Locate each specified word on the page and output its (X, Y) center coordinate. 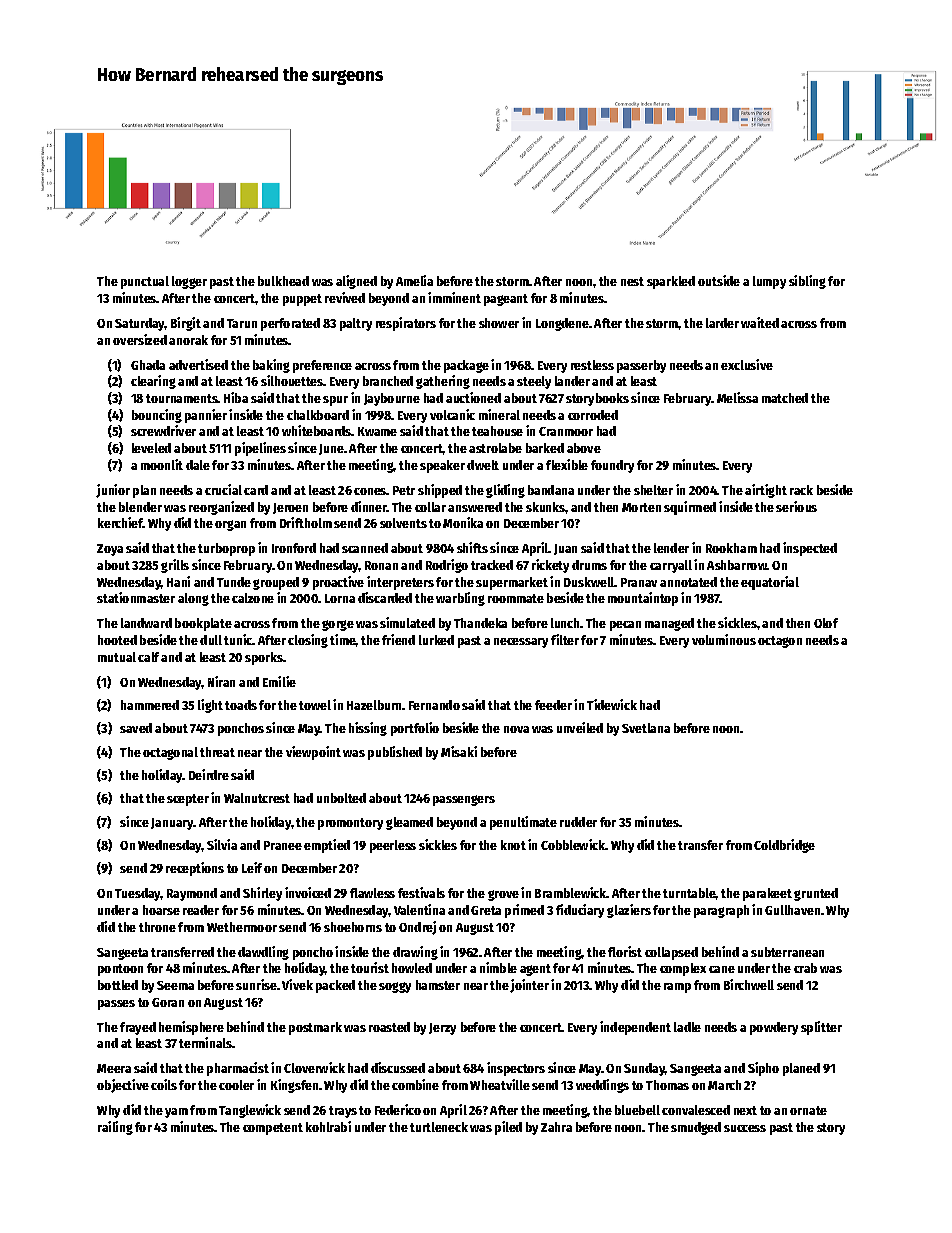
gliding (505, 491)
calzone (253, 598)
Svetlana (646, 728)
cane (722, 969)
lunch (565, 623)
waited (760, 322)
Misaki (459, 751)
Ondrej (417, 928)
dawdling (263, 953)
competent (273, 1129)
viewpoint (313, 753)
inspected (810, 549)
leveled (151, 448)
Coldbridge (784, 846)
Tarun (242, 323)
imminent (454, 297)
